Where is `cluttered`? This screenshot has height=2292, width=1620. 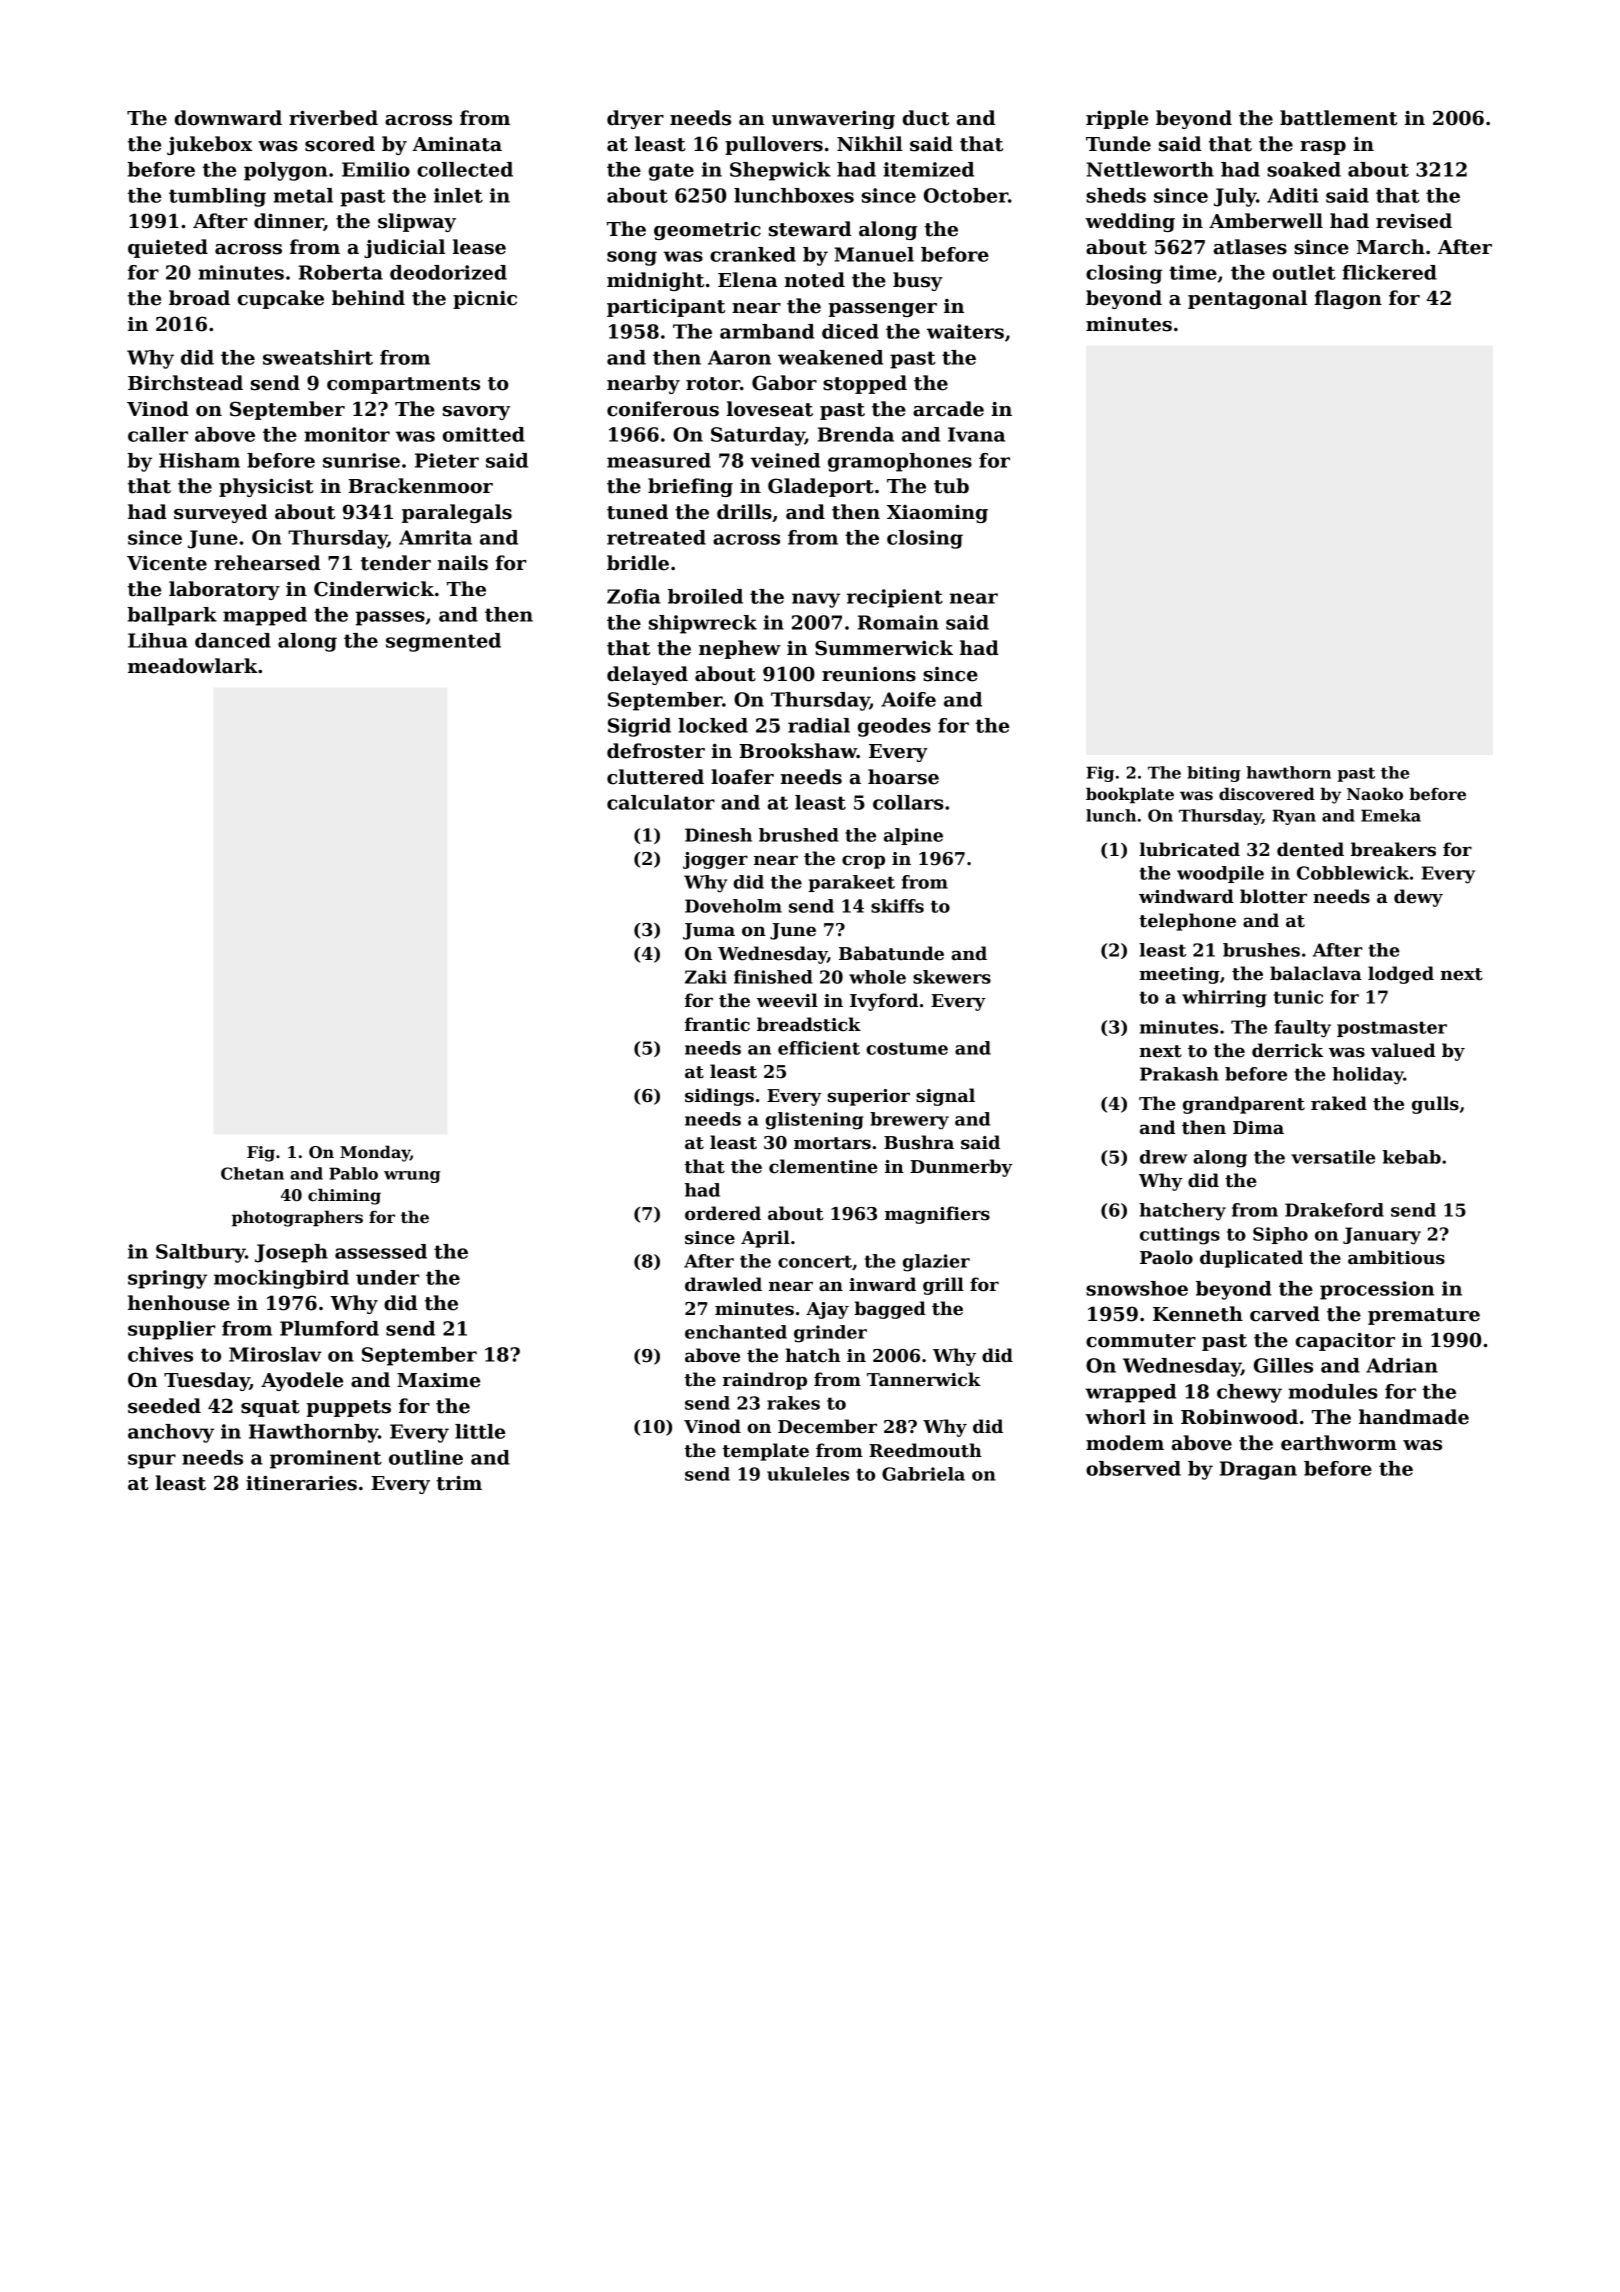 cluttered is located at coordinates (655, 777).
